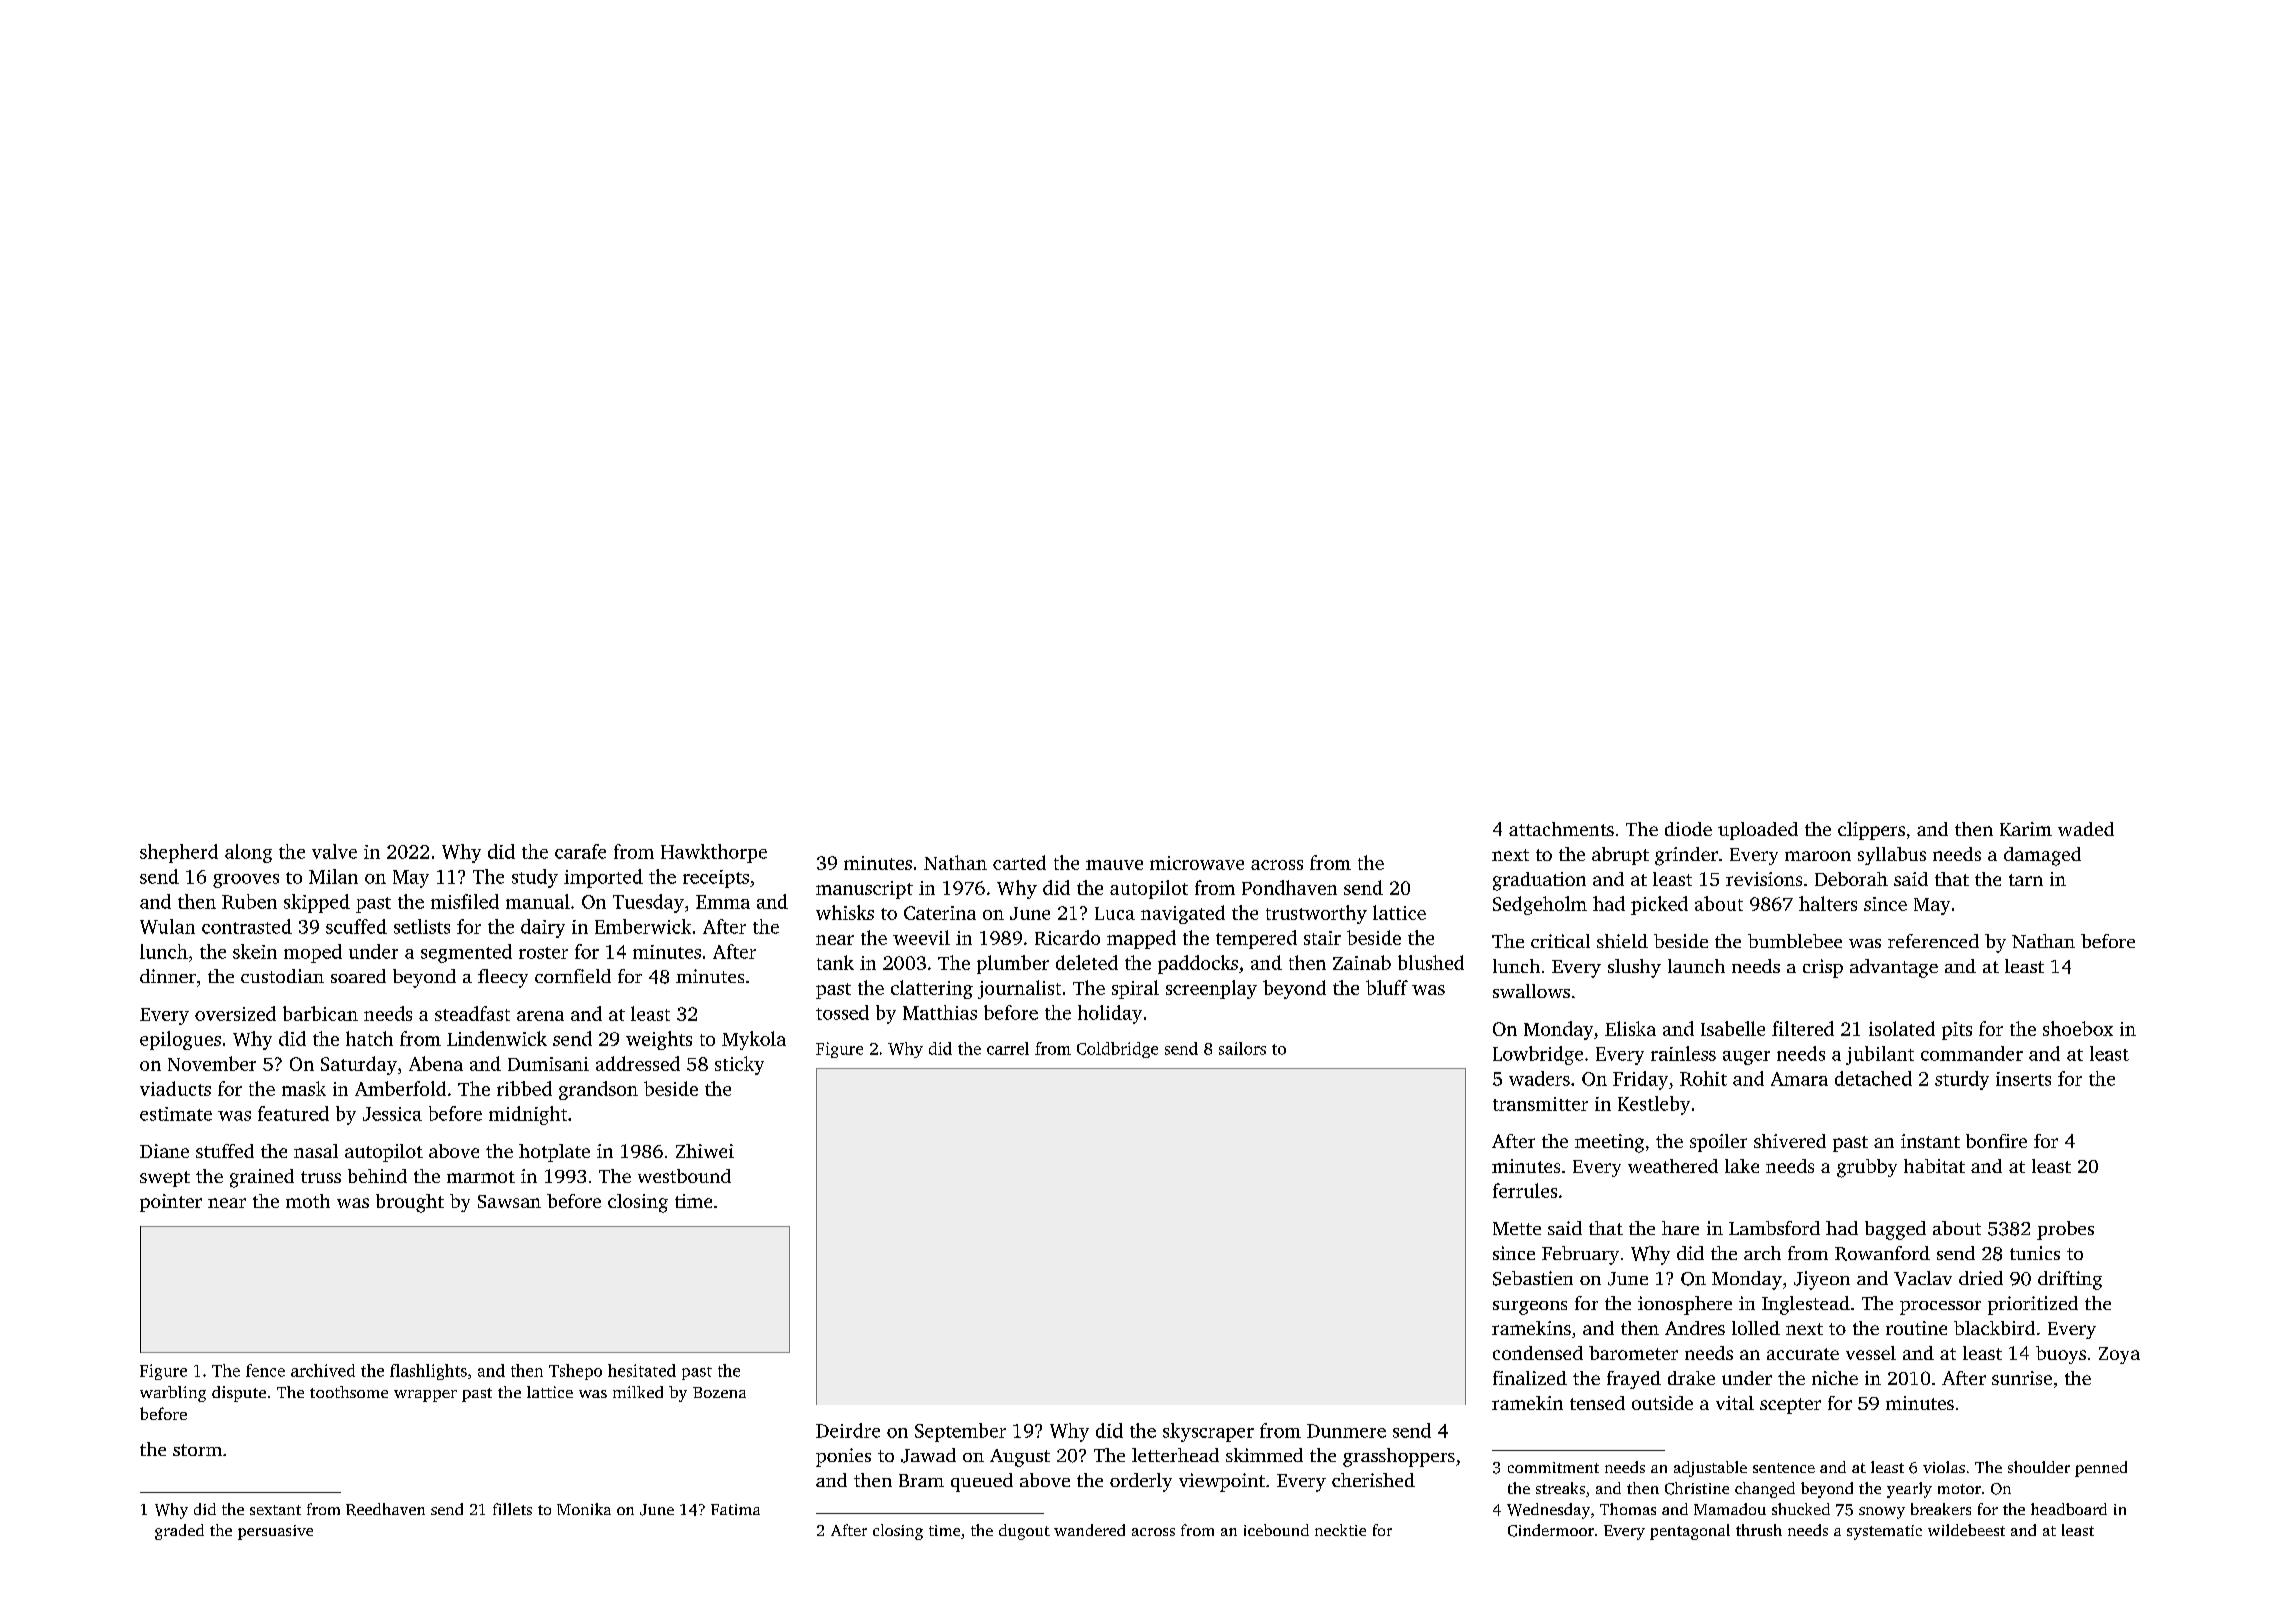 Image resolution: width=2282 pixels, height=1614 pixels. What do you see at coordinates (580, 851) in the page?
I see `carafe` at bounding box center [580, 851].
